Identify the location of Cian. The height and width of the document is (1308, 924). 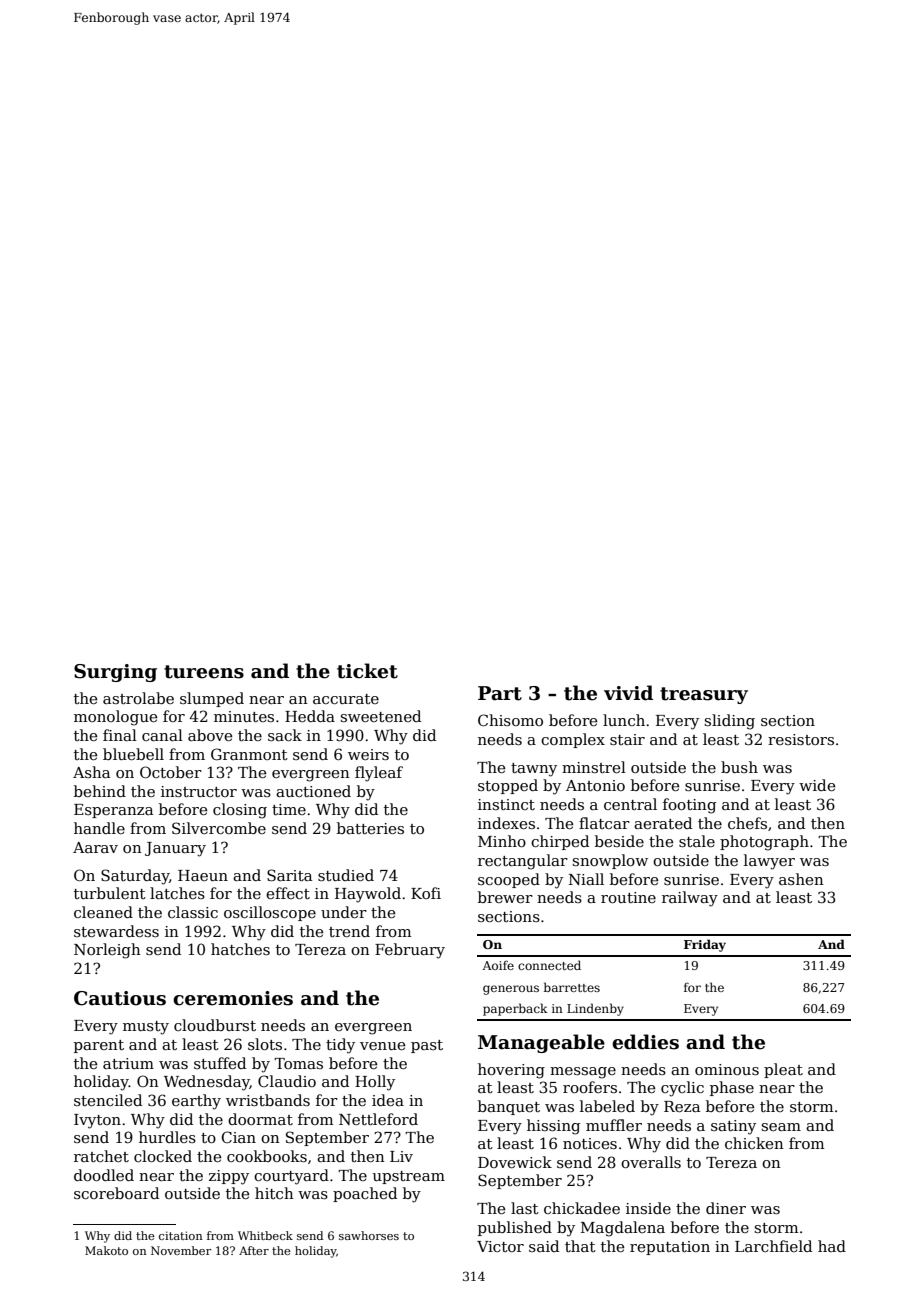
(239, 1137).
